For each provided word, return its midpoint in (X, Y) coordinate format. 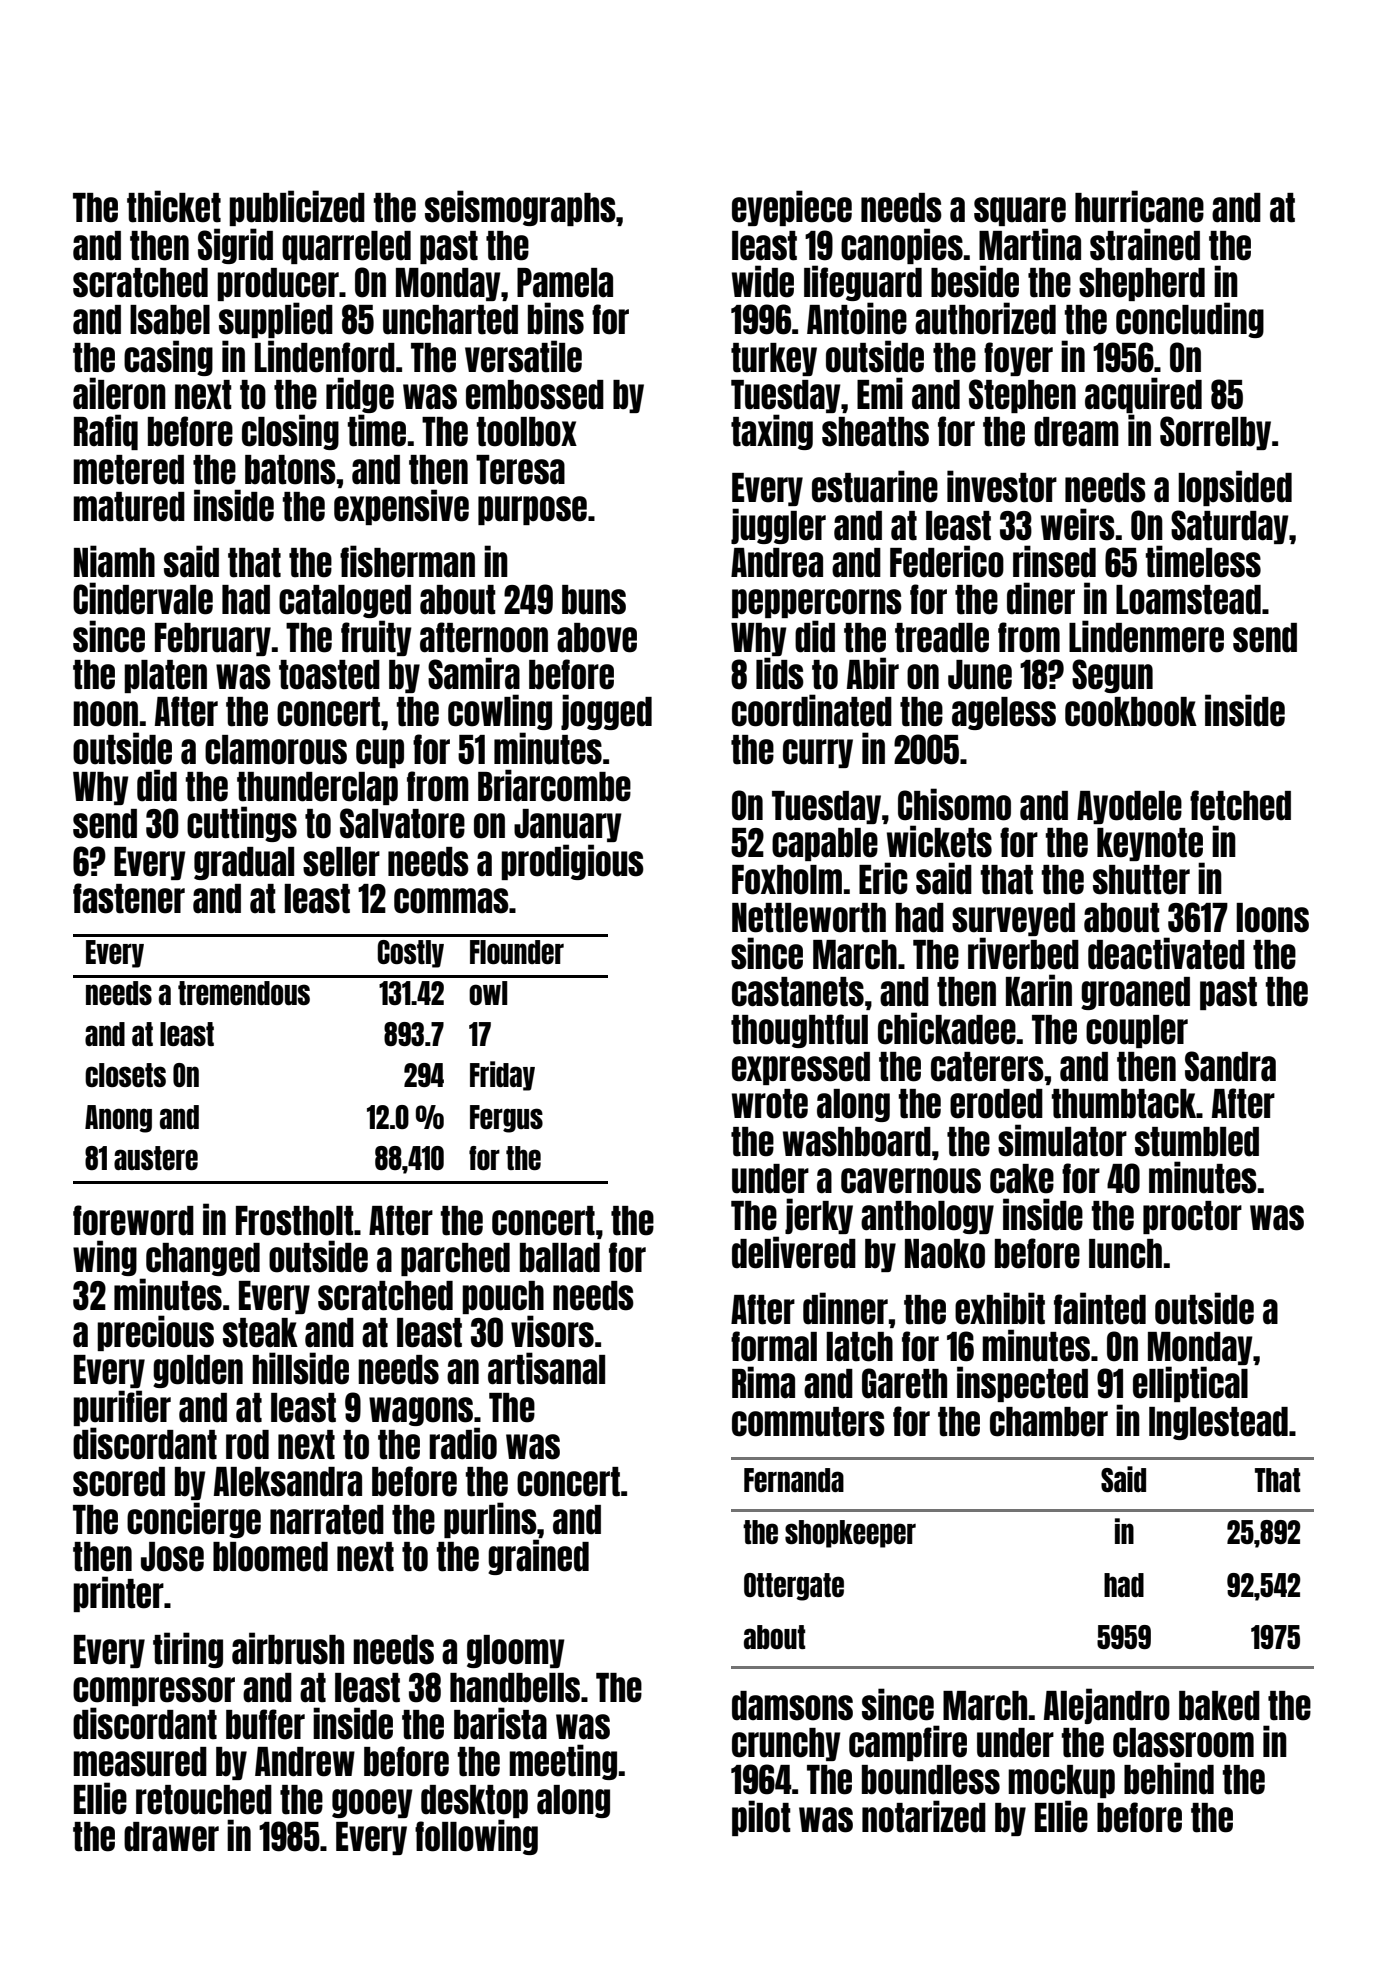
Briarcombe (554, 785)
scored (119, 1482)
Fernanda (794, 1480)
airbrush (288, 1648)
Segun (1112, 676)
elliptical (1190, 1384)
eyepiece (792, 208)
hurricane (1139, 206)
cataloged (345, 601)
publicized (297, 208)
